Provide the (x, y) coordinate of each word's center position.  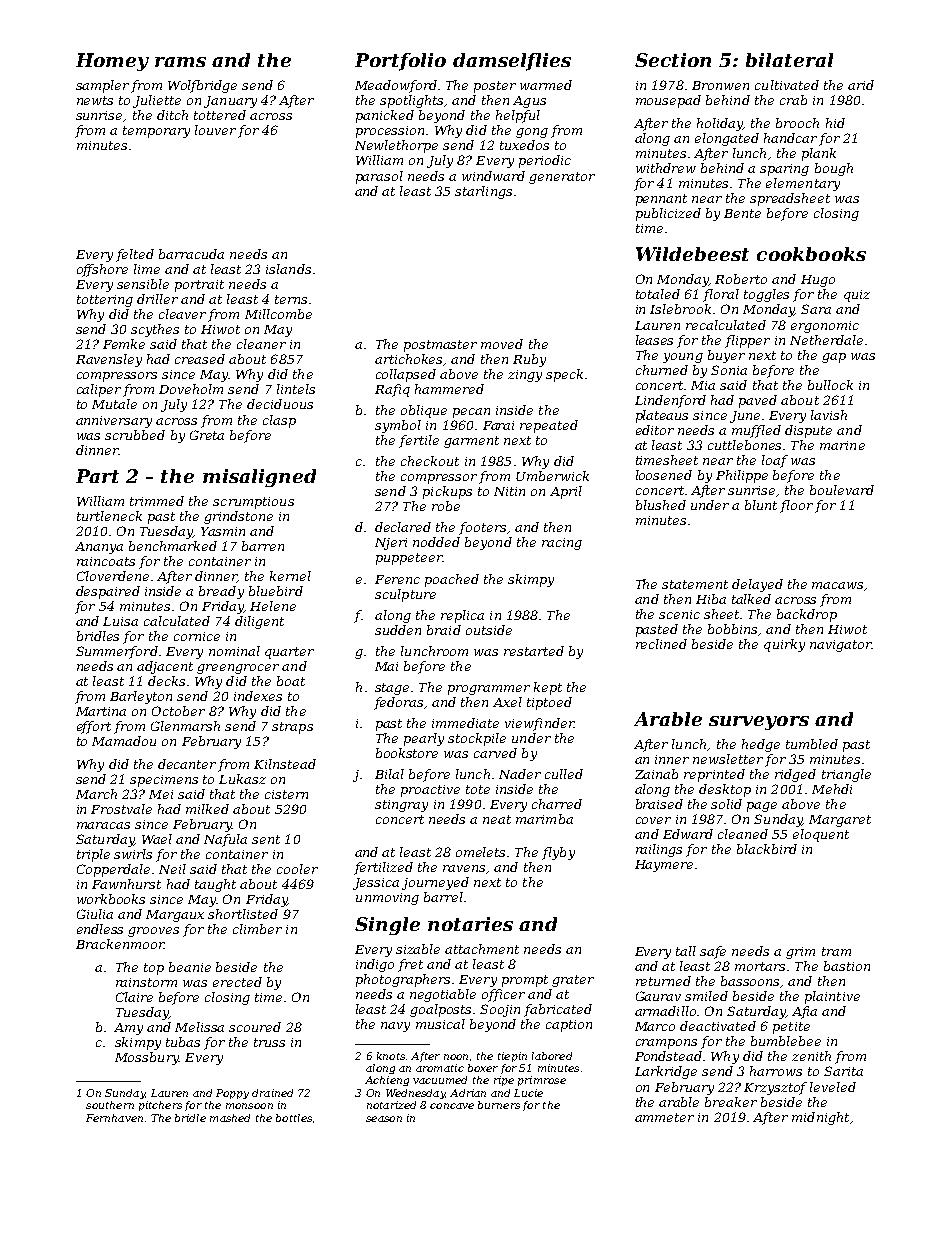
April (566, 492)
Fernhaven (114, 1118)
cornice (197, 636)
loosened (664, 475)
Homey (112, 62)
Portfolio (400, 62)
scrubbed (135, 435)
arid (861, 85)
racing (562, 544)
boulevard (842, 490)
